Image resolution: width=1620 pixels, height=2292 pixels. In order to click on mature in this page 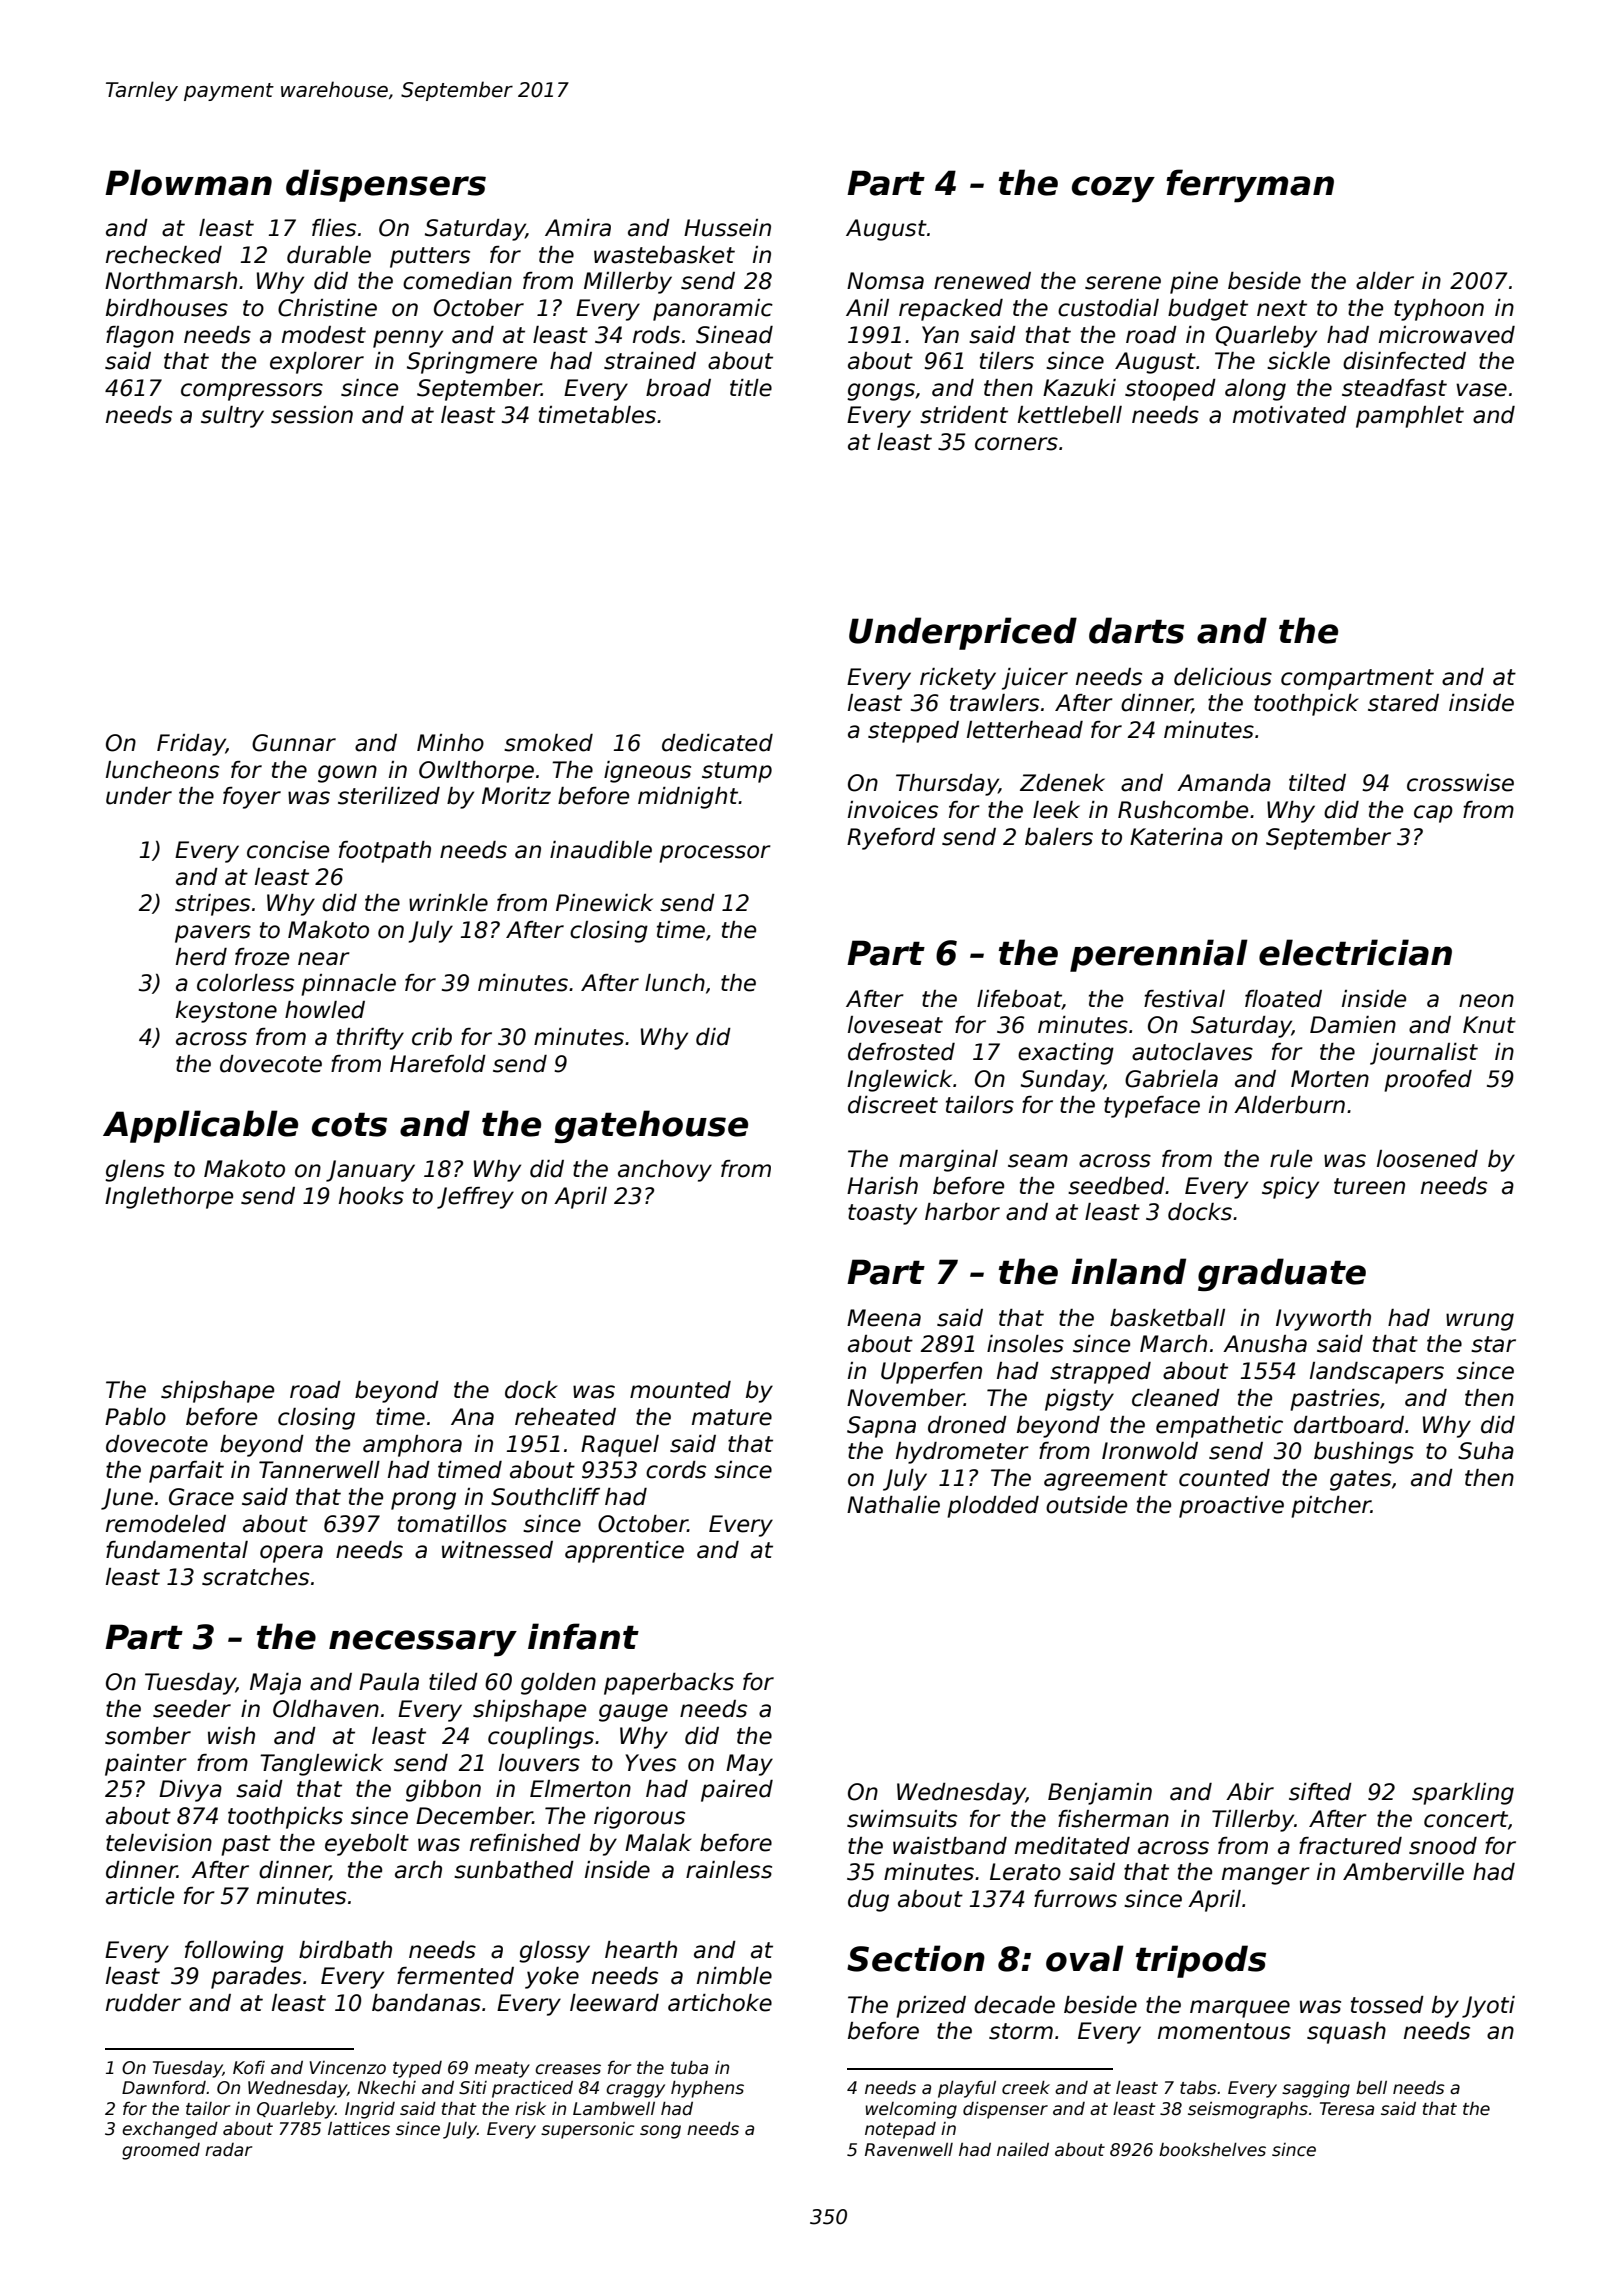, I will do `click(732, 1417)`.
